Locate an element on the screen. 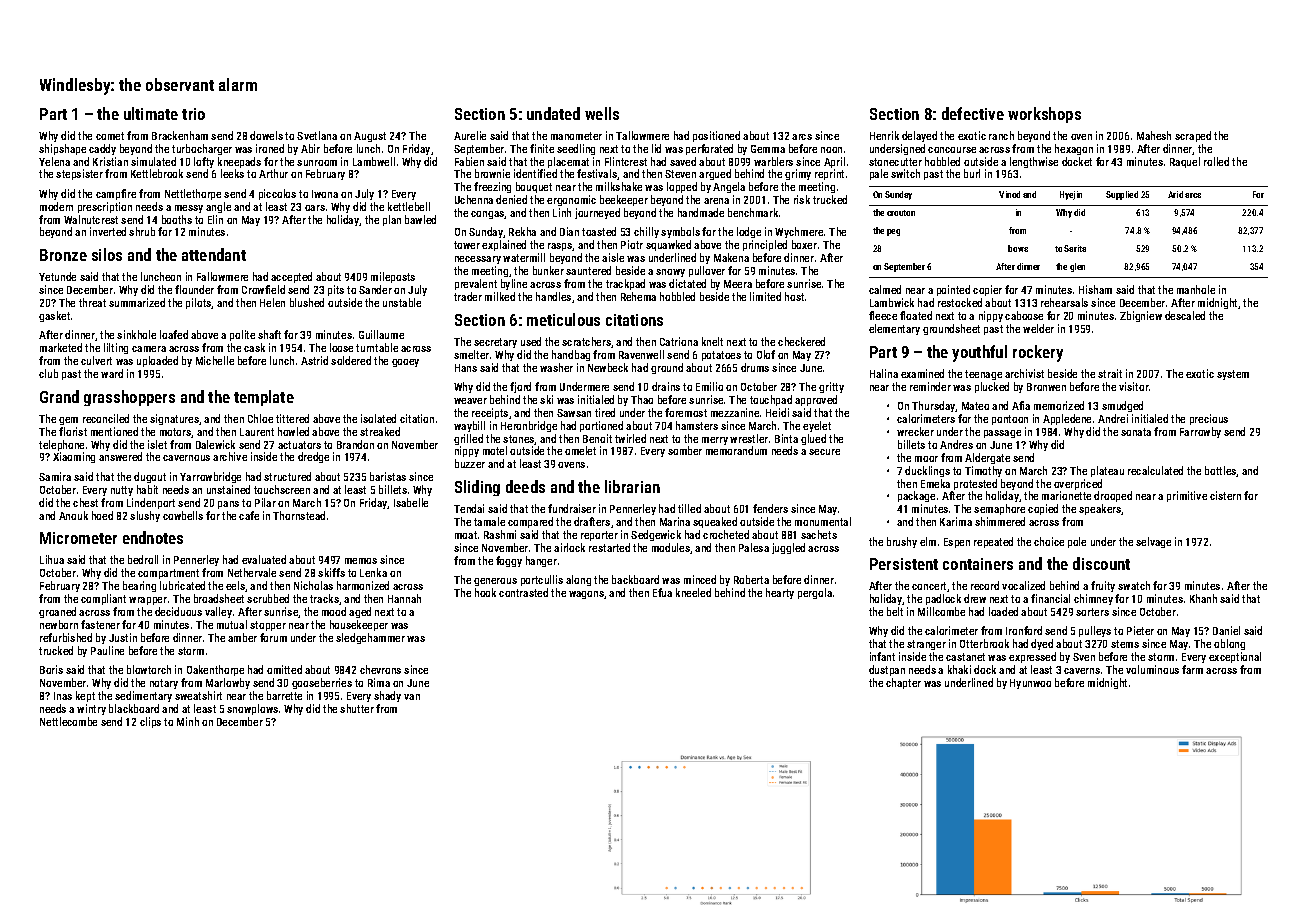 The height and width of the screenshot is (924, 1308). Ironford is located at coordinates (1024, 630).
